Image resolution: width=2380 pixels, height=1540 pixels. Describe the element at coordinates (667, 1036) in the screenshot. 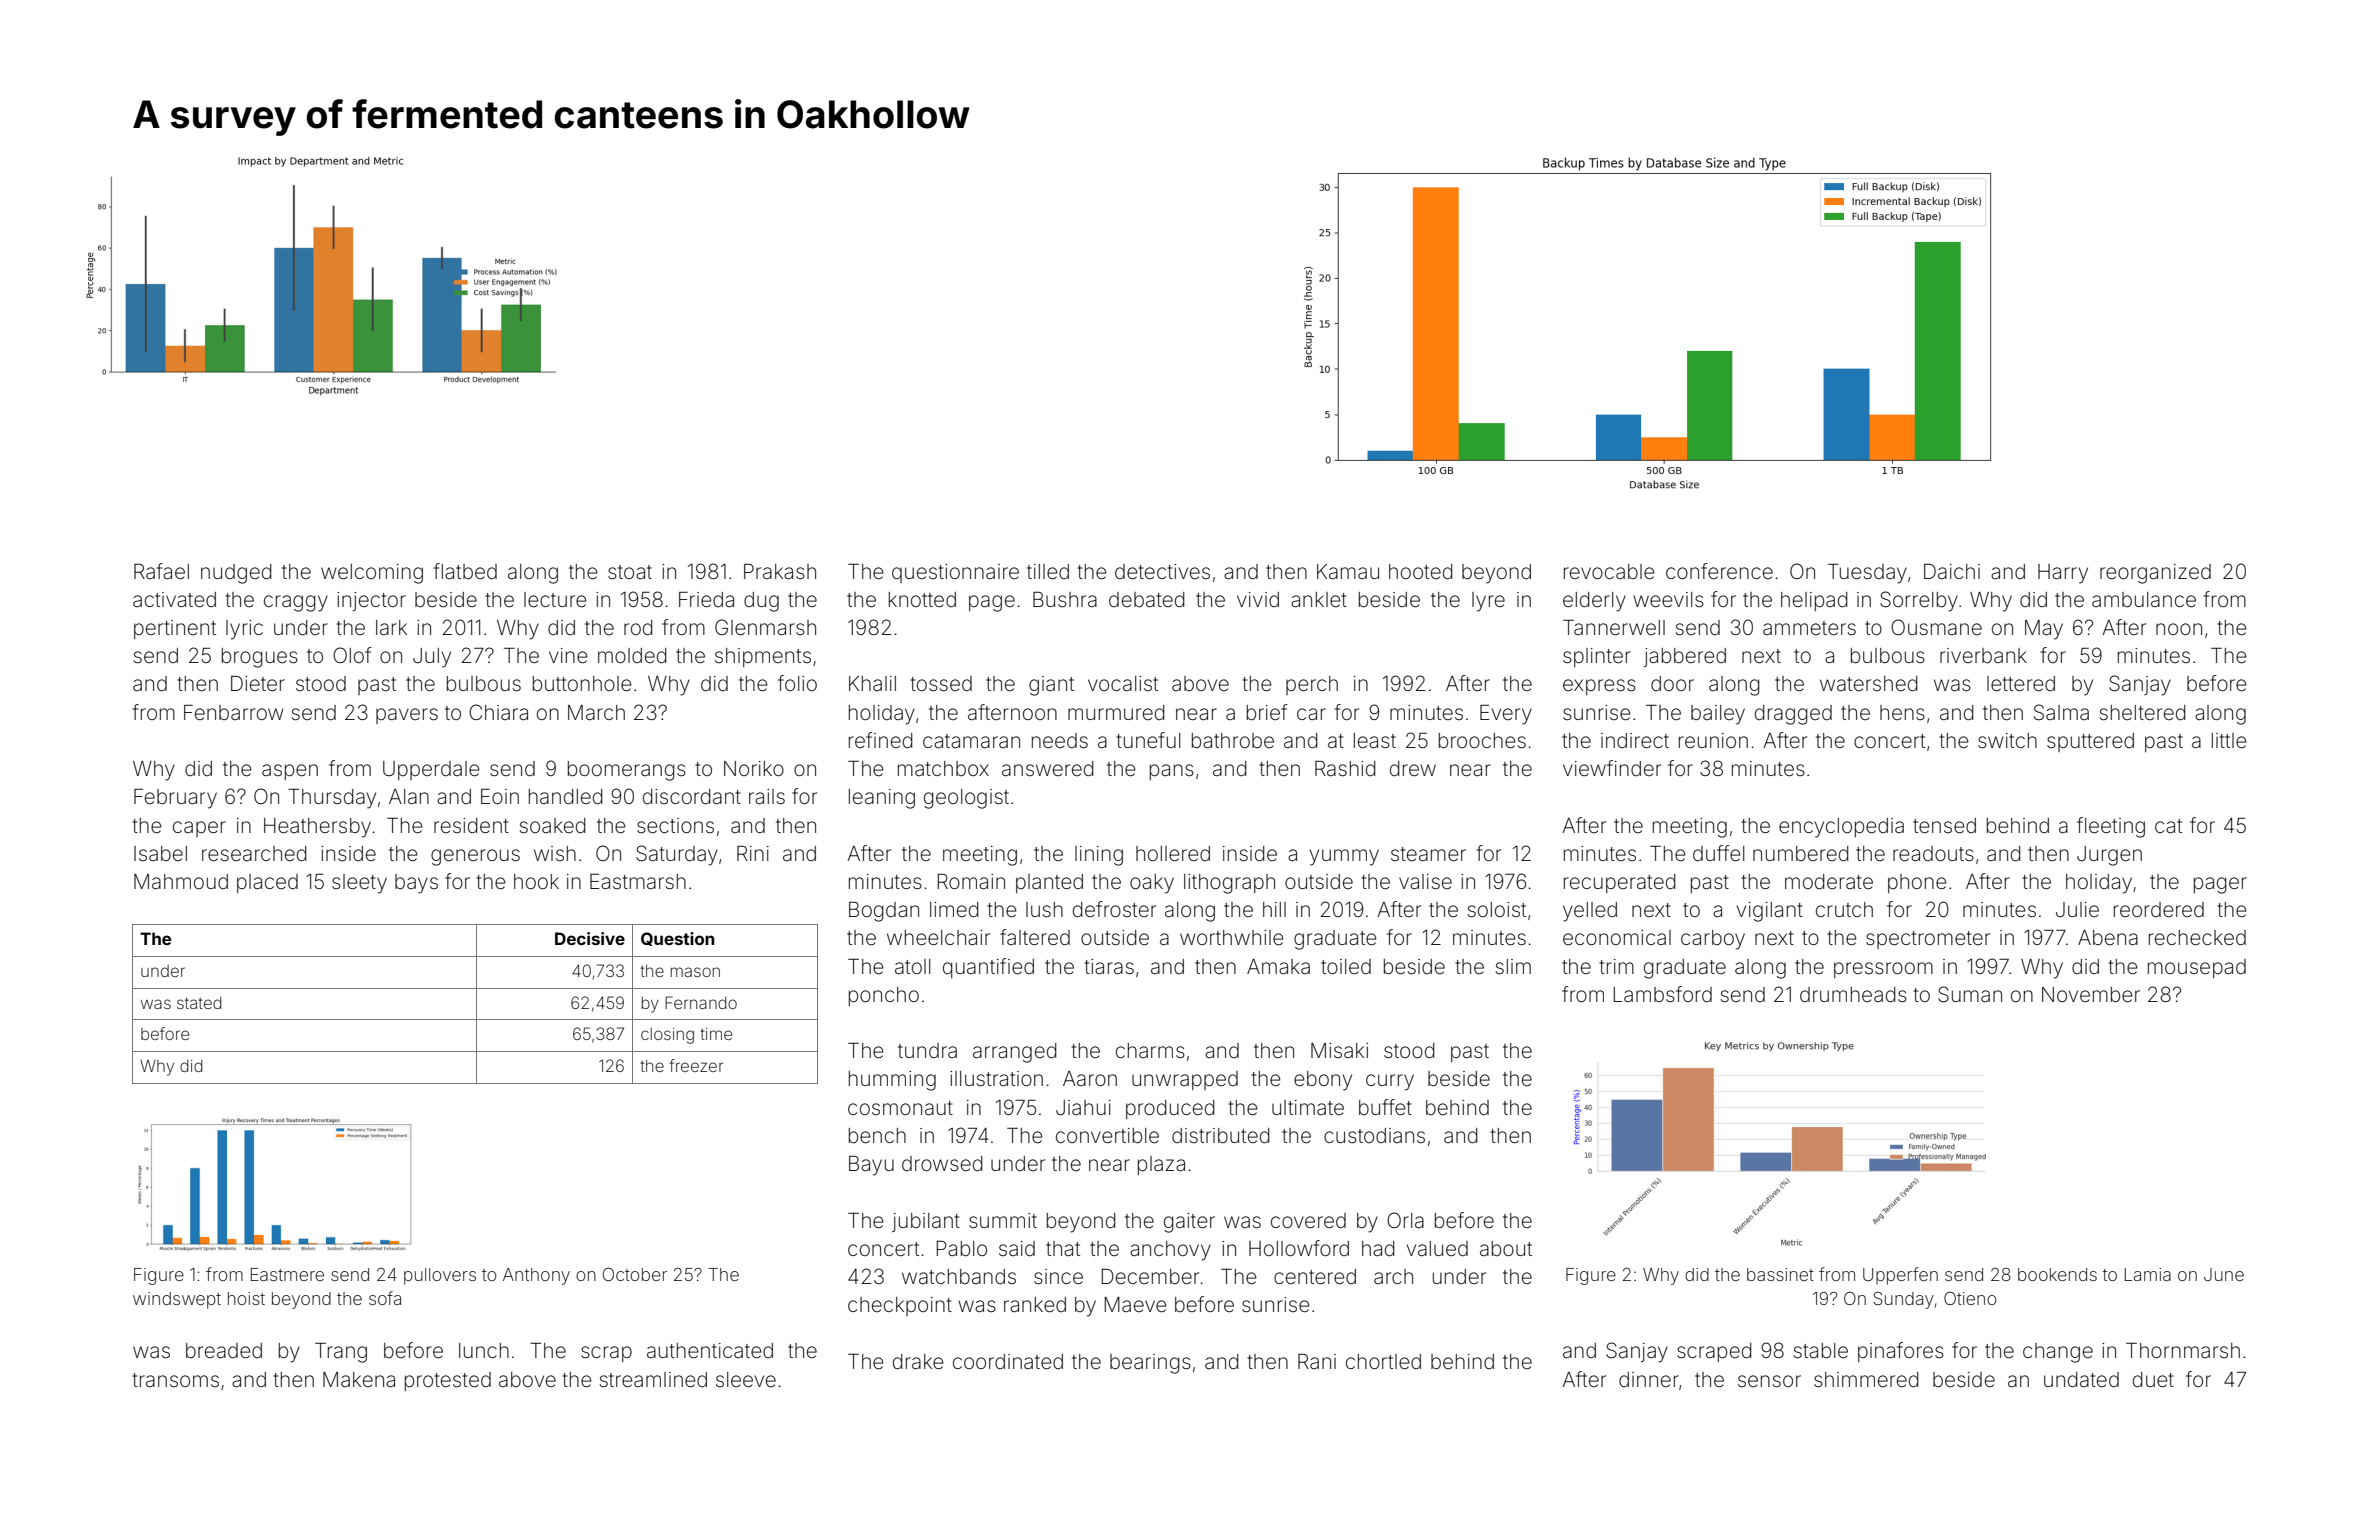

I see `closing` at that location.
